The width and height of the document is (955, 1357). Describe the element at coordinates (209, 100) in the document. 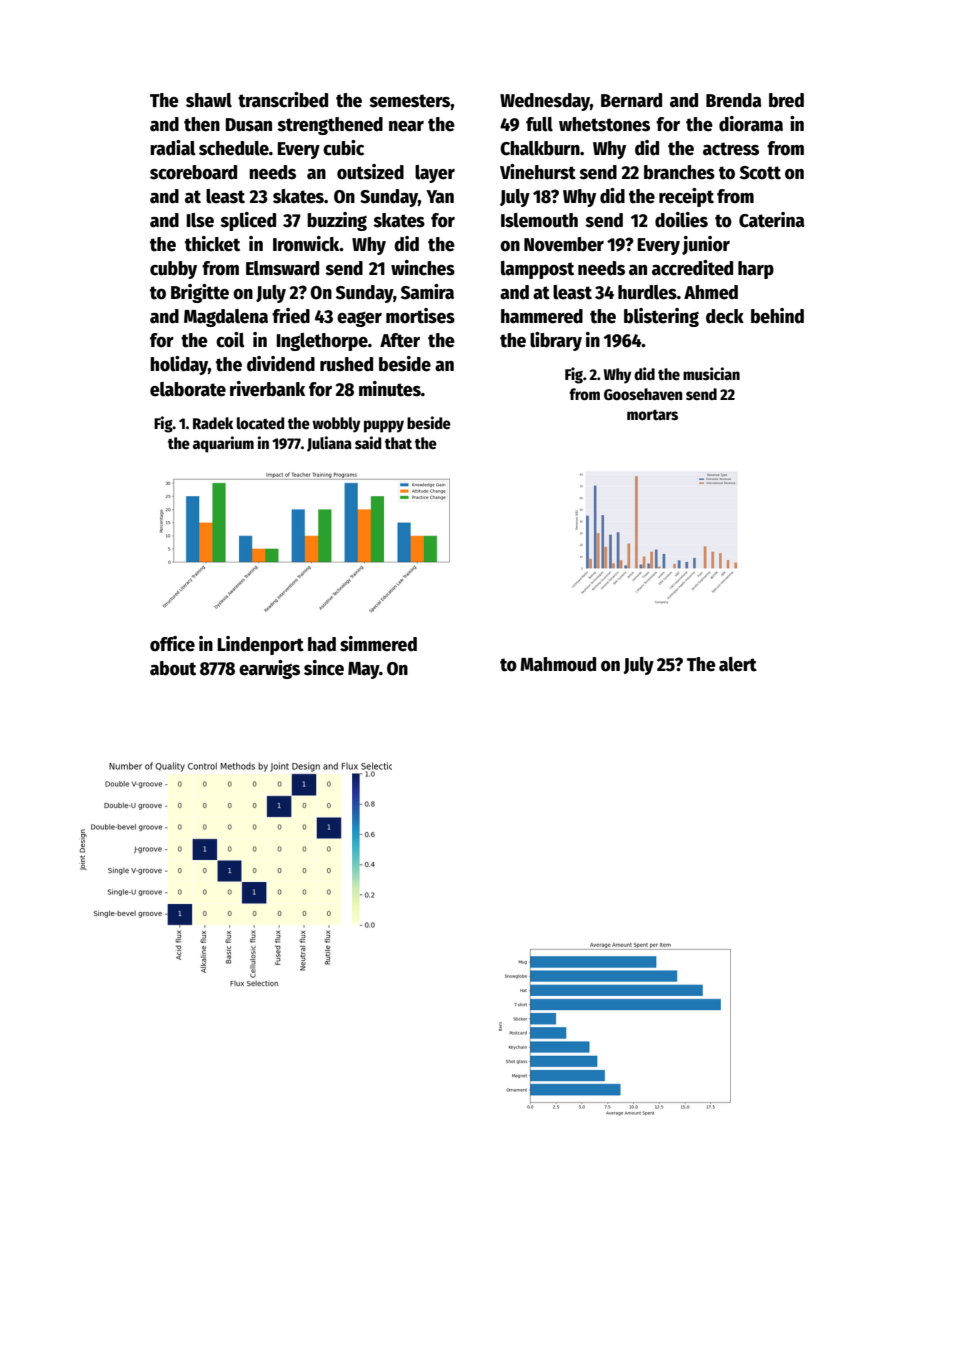

I see `shawl` at that location.
